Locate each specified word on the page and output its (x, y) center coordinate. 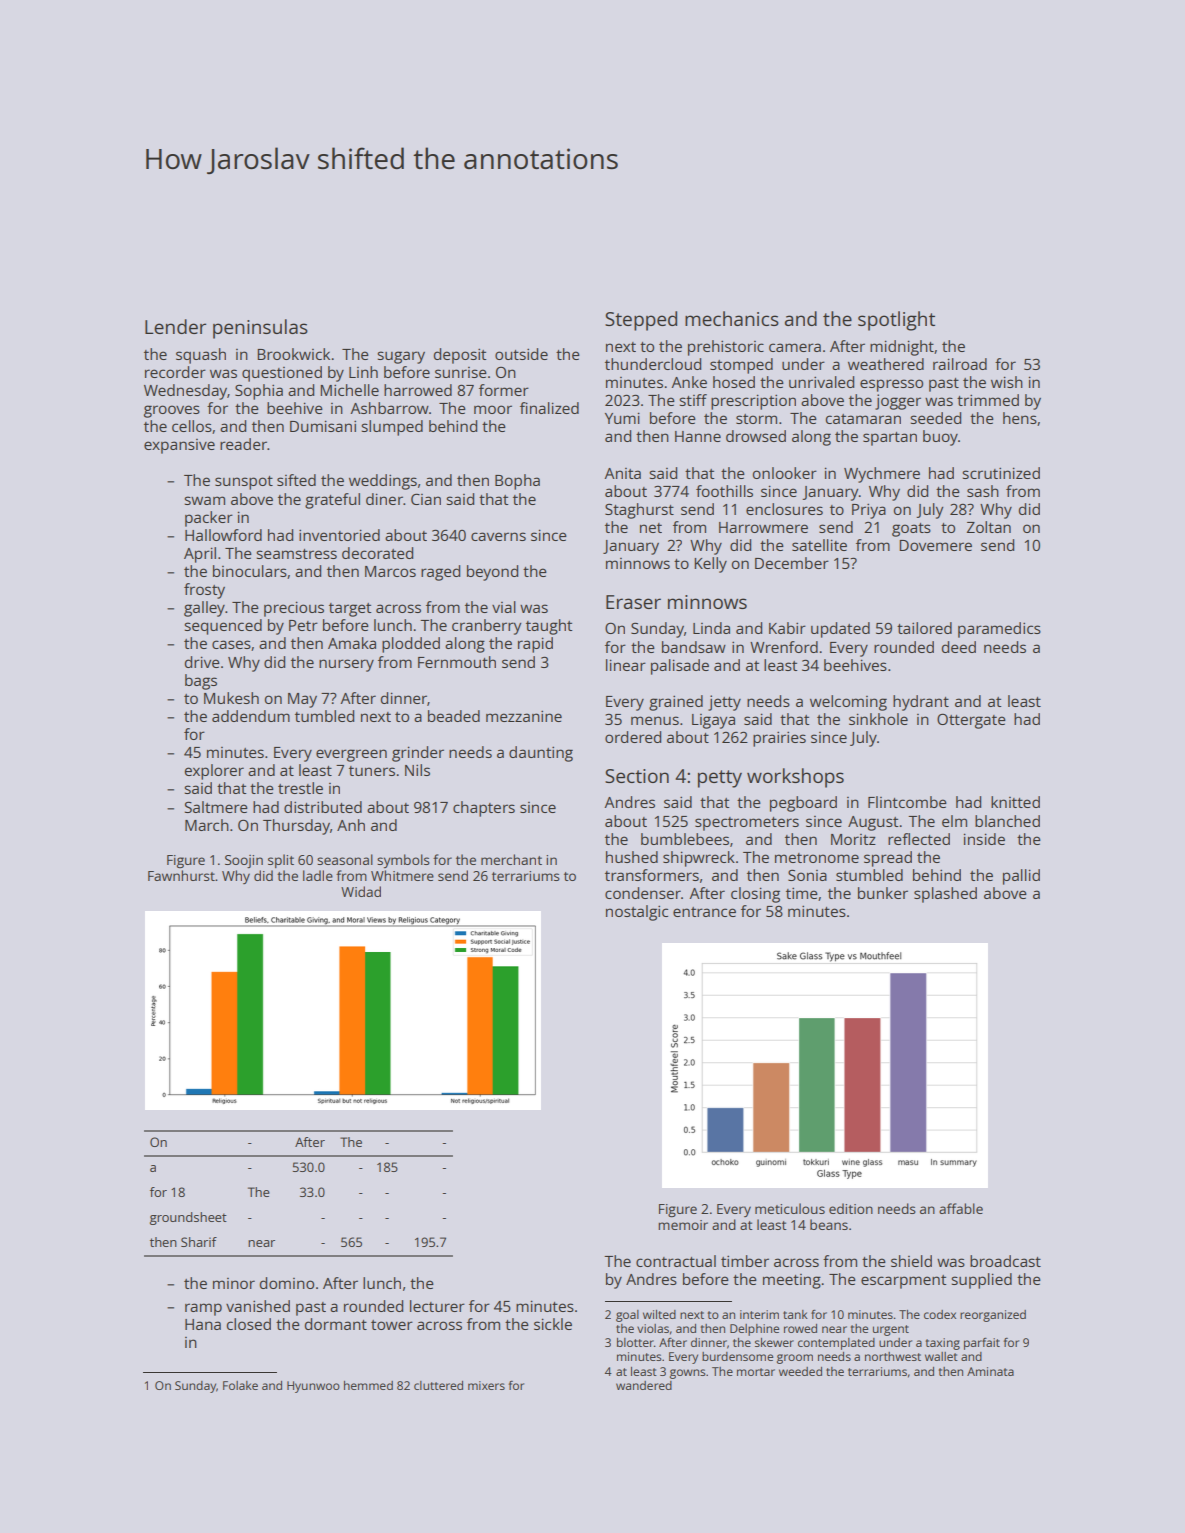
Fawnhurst (181, 875)
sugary (401, 357)
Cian (426, 499)
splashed (945, 895)
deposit (460, 356)
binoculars (250, 571)
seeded (935, 418)
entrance (704, 912)
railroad (960, 364)
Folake (240, 1385)
